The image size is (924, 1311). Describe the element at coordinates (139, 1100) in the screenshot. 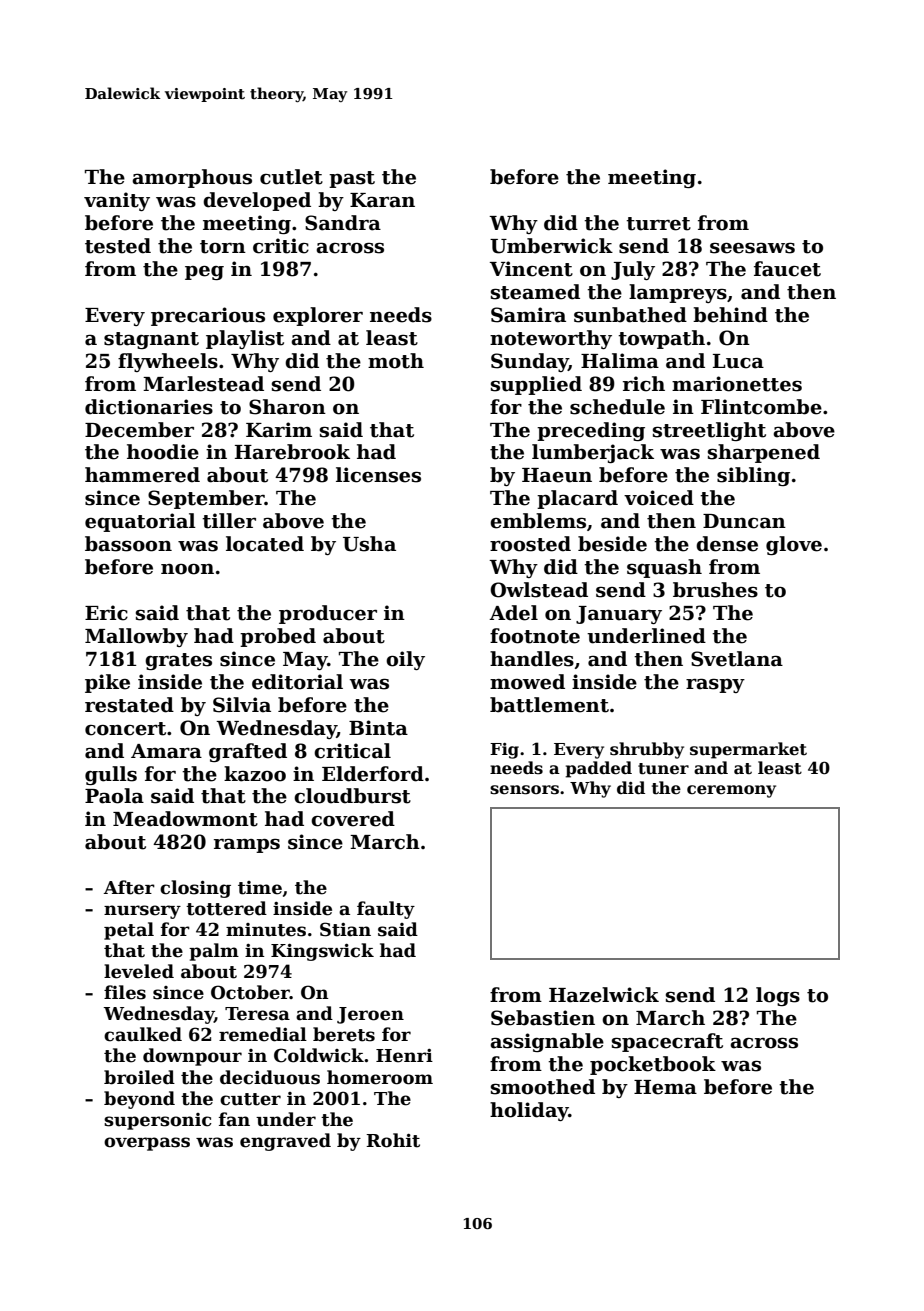

I see `beyond` at that location.
